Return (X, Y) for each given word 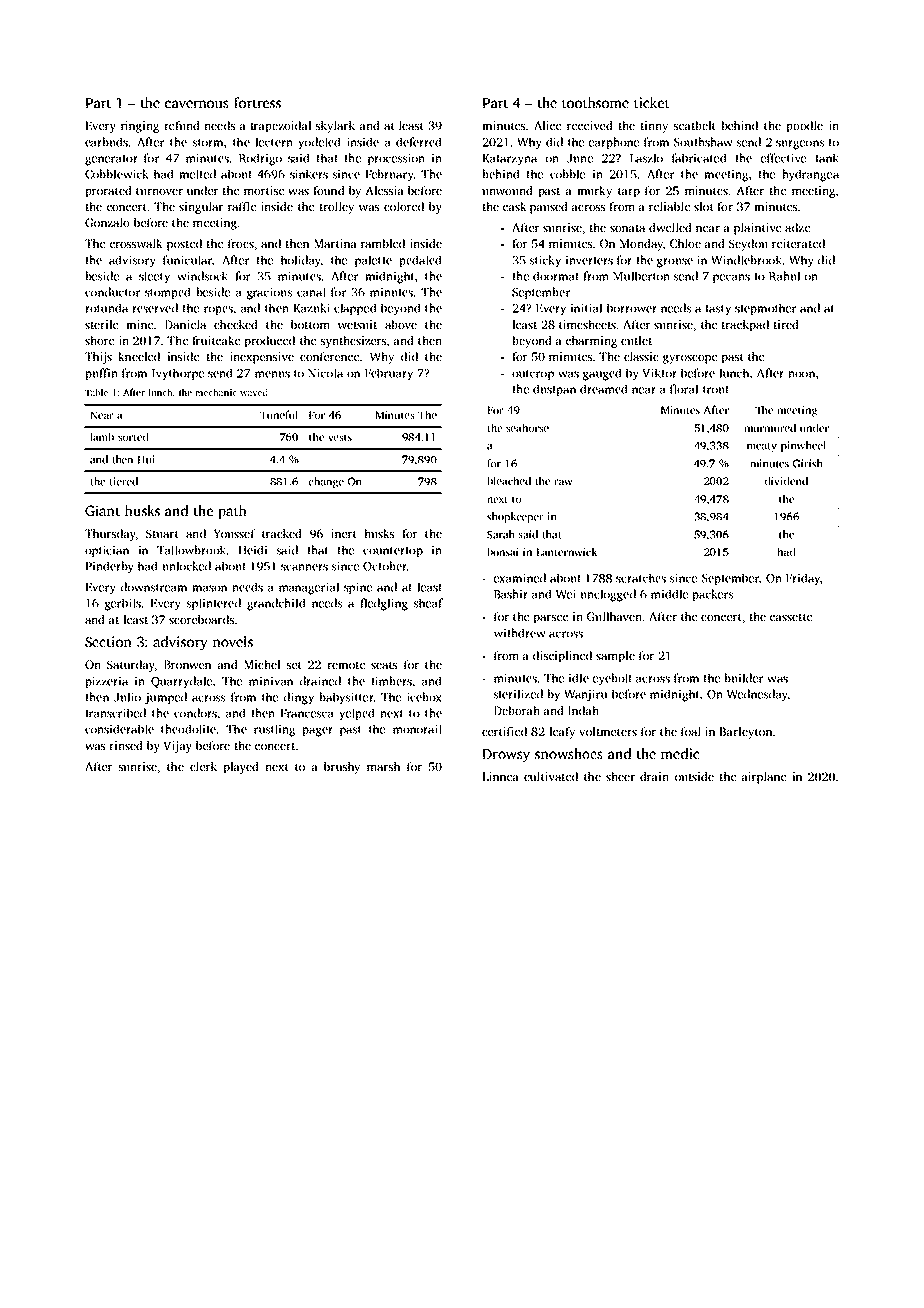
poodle (805, 127)
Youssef (235, 533)
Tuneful (279, 414)
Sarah (500, 534)
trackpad (745, 326)
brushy (342, 768)
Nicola (325, 373)
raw (563, 482)
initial (586, 308)
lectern (274, 142)
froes (241, 243)
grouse (675, 263)
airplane (764, 778)
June (580, 158)
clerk (203, 766)
